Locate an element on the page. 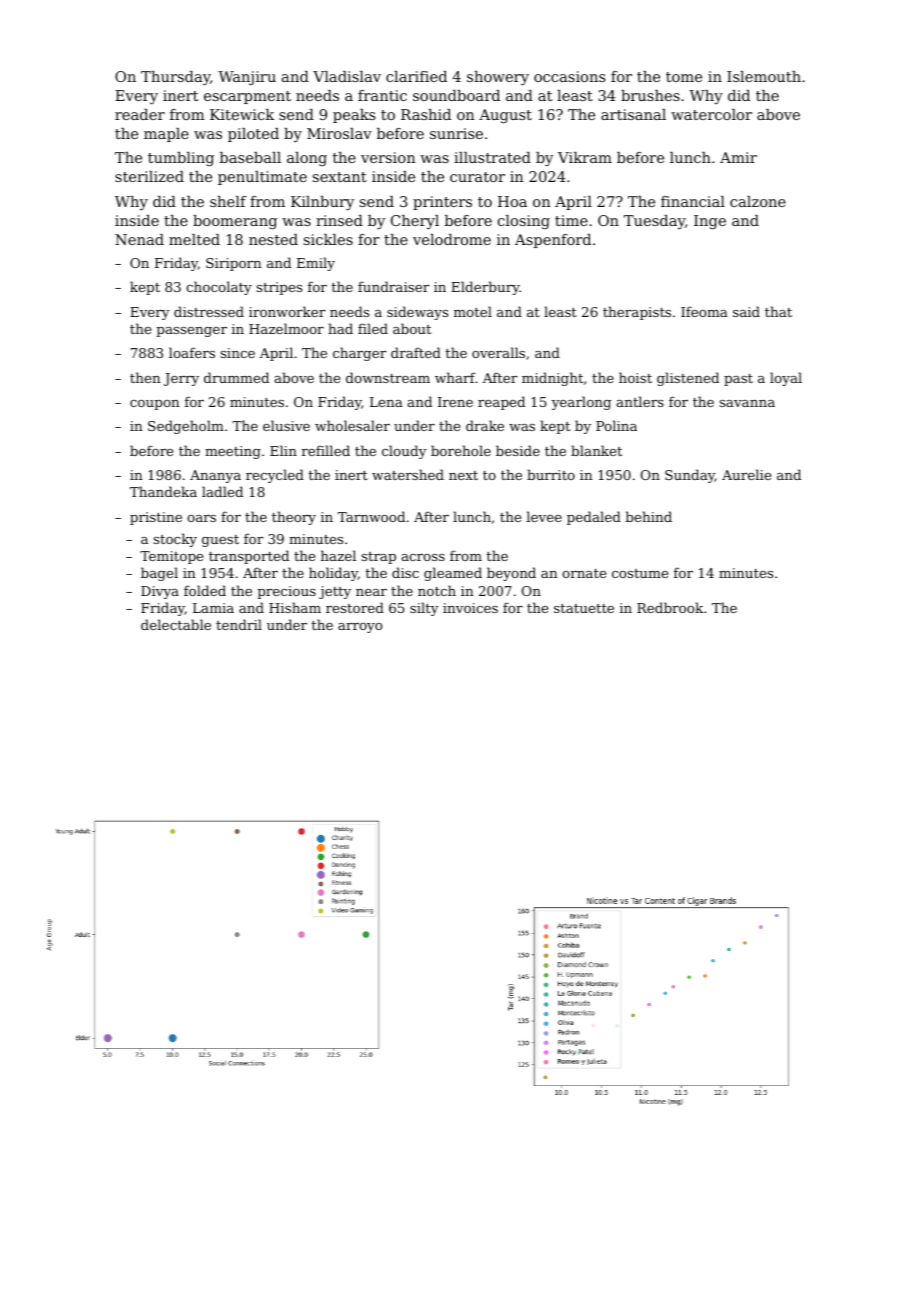 This document has width=924, height=1308. next is located at coordinates (463, 475).
